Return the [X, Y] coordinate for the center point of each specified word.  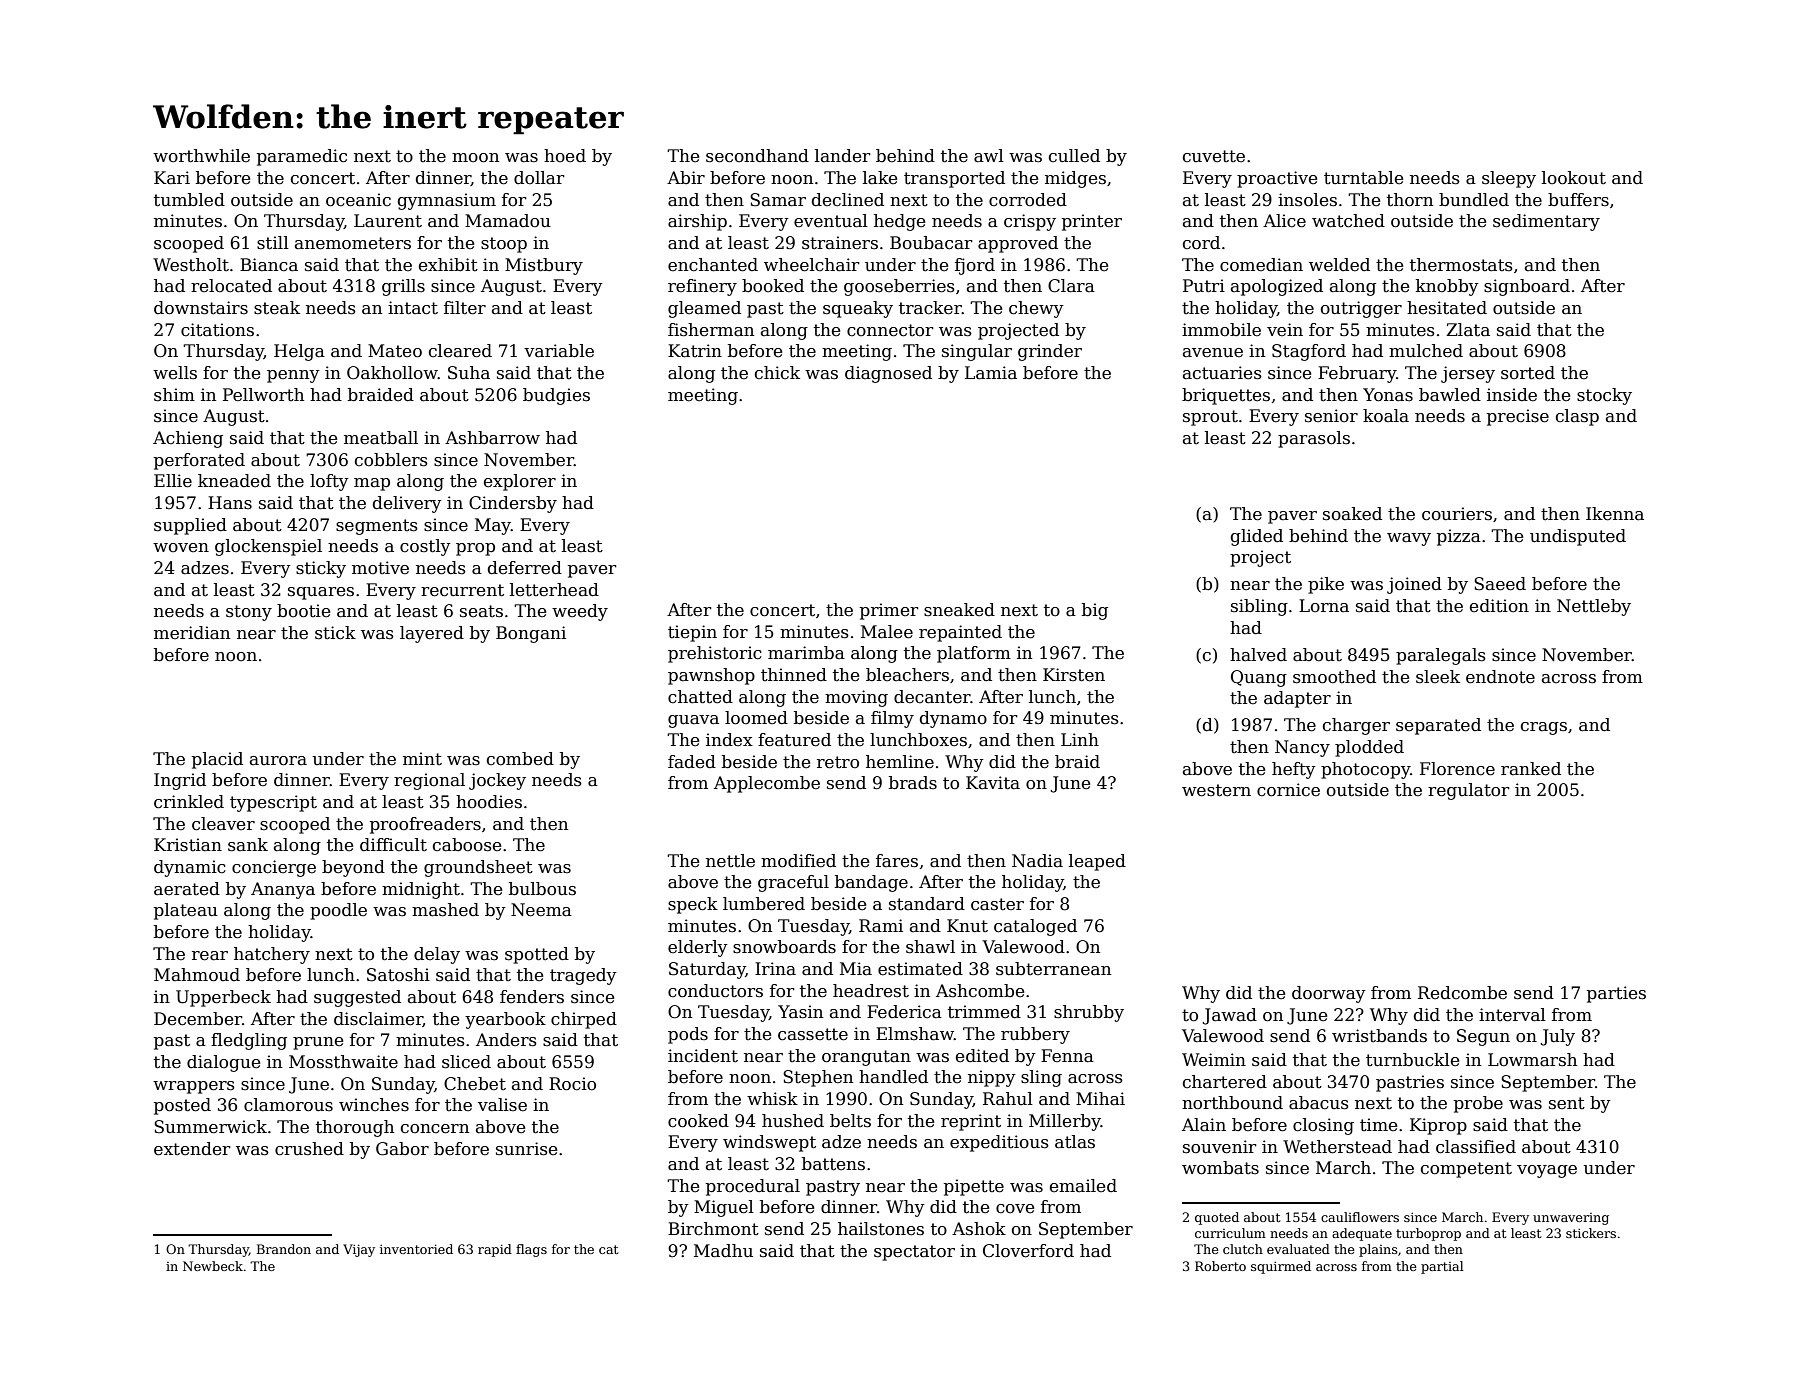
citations [217, 330]
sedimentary [1546, 222]
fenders [532, 997]
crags [1544, 728]
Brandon [284, 1249]
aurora [278, 761]
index [729, 740]
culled [1074, 156]
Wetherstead [1337, 1147]
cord [1201, 243]
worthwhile [201, 156]
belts [850, 1121]
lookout [1574, 178]
